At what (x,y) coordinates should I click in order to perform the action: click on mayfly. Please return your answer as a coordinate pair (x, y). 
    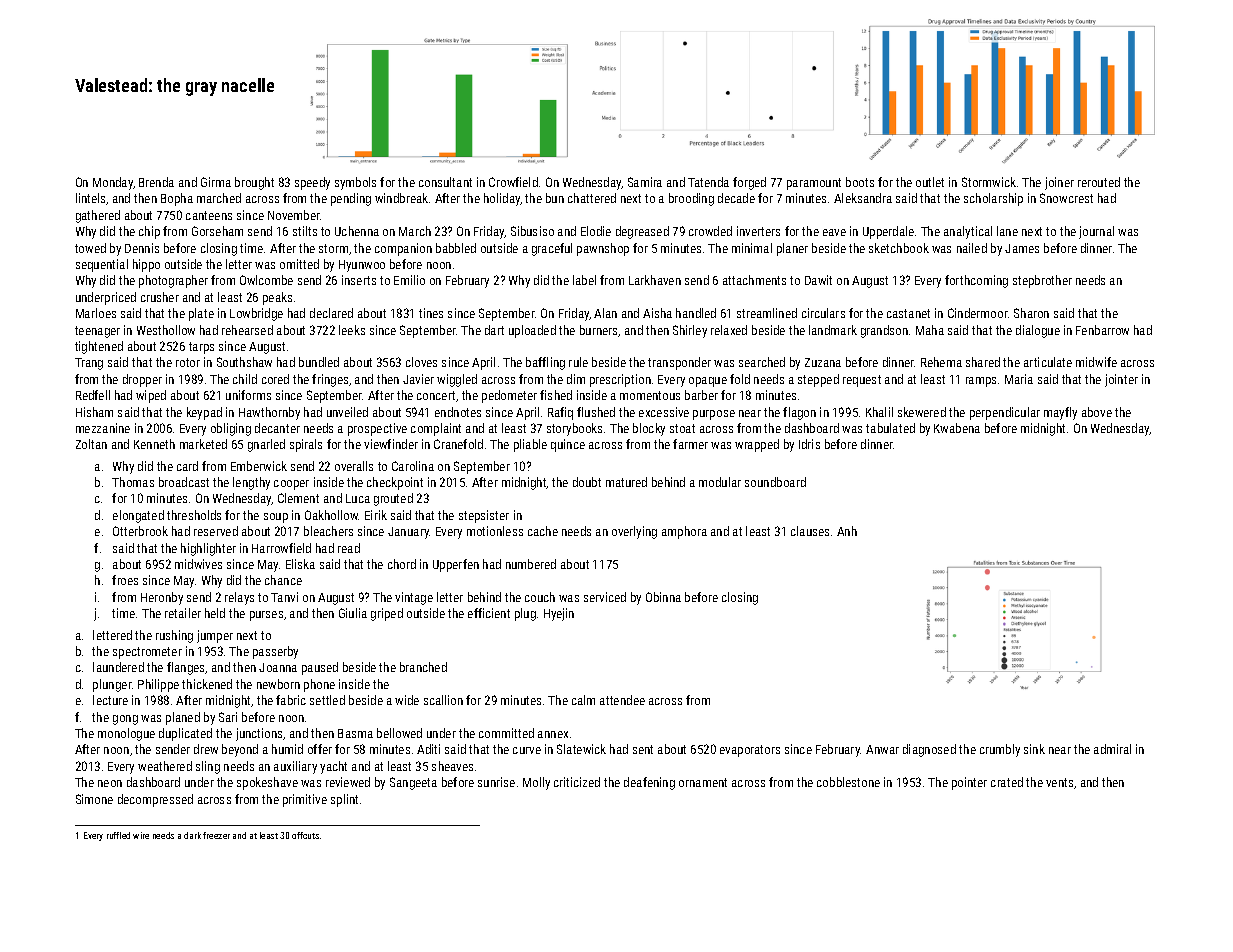
    Looking at the image, I should click on (1060, 413).
